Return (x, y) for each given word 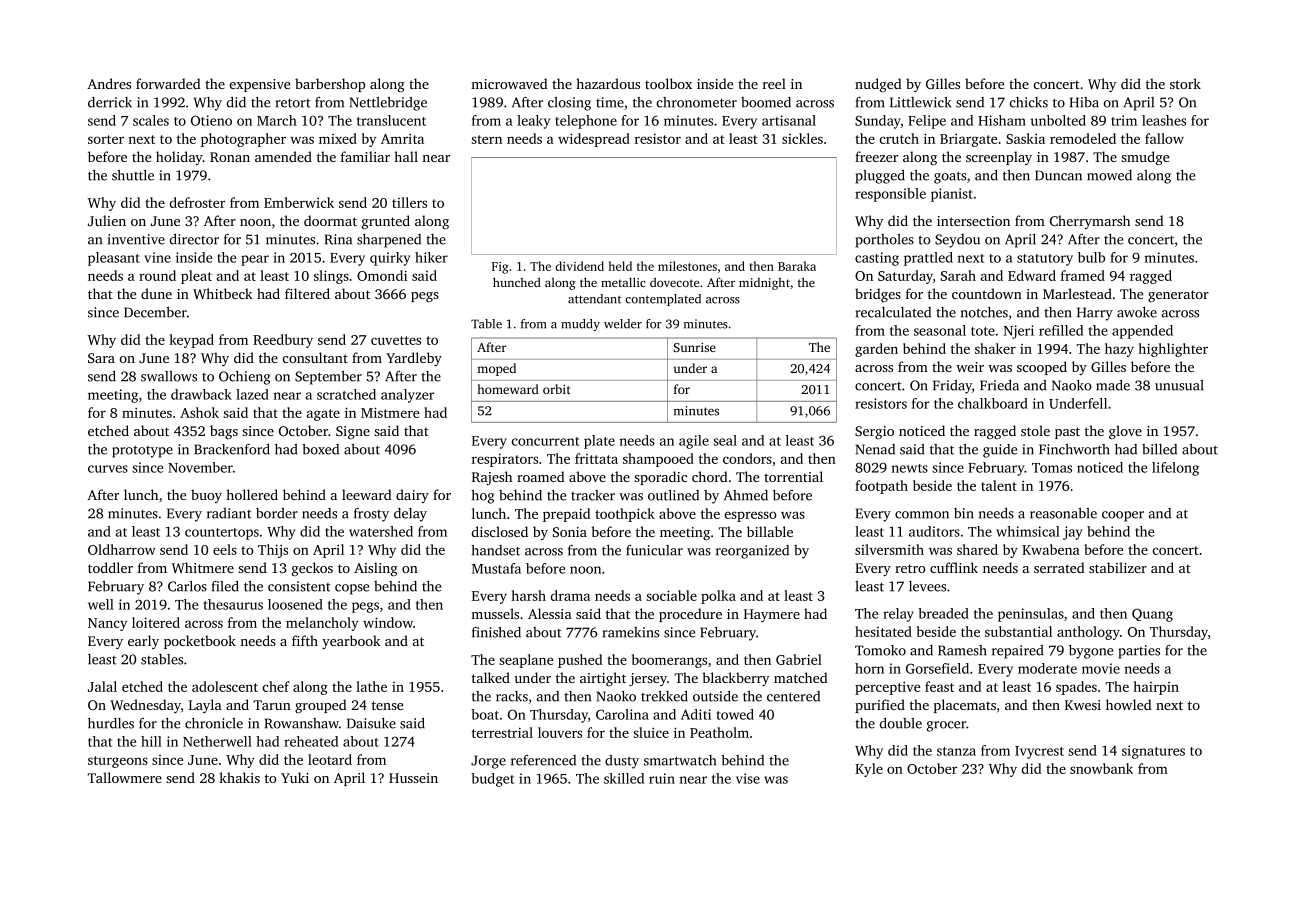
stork (1185, 83)
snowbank (1101, 768)
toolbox (668, 83)
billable (770, 531)
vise (748, 778)
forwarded (168, 83)
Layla (205, 706)
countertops (222, 534)
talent (999, 485)
